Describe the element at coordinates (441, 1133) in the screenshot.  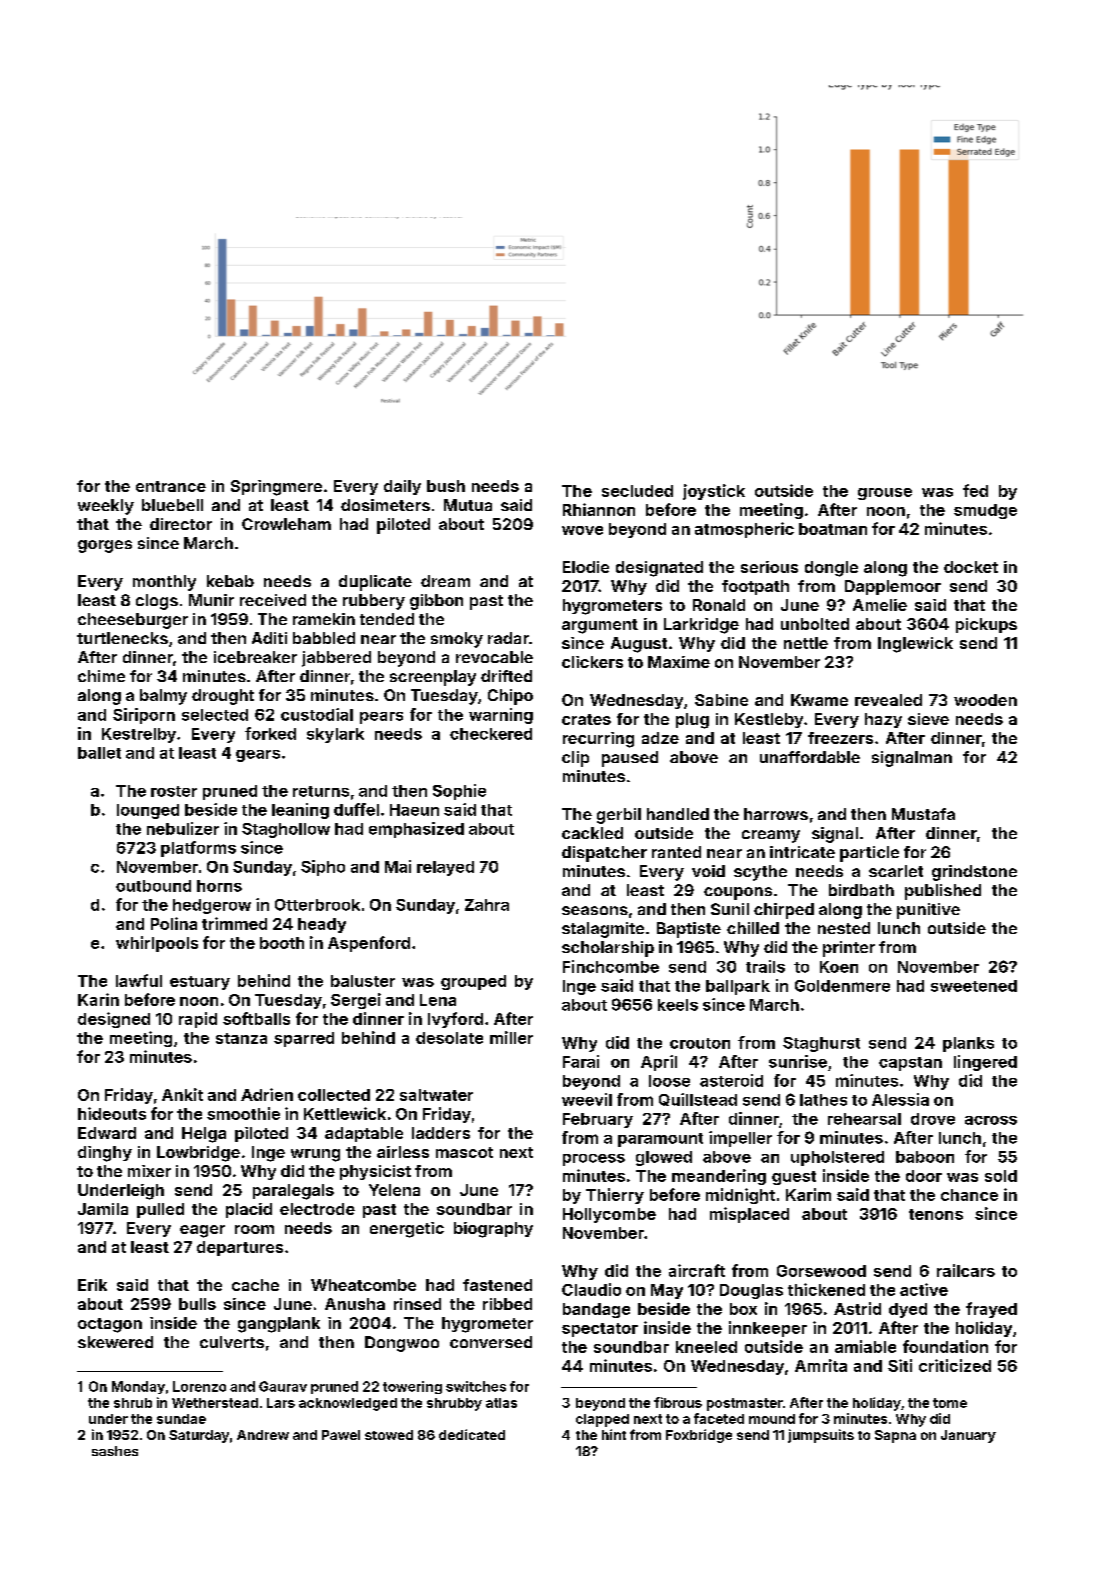
I see `ladders` at that location.
